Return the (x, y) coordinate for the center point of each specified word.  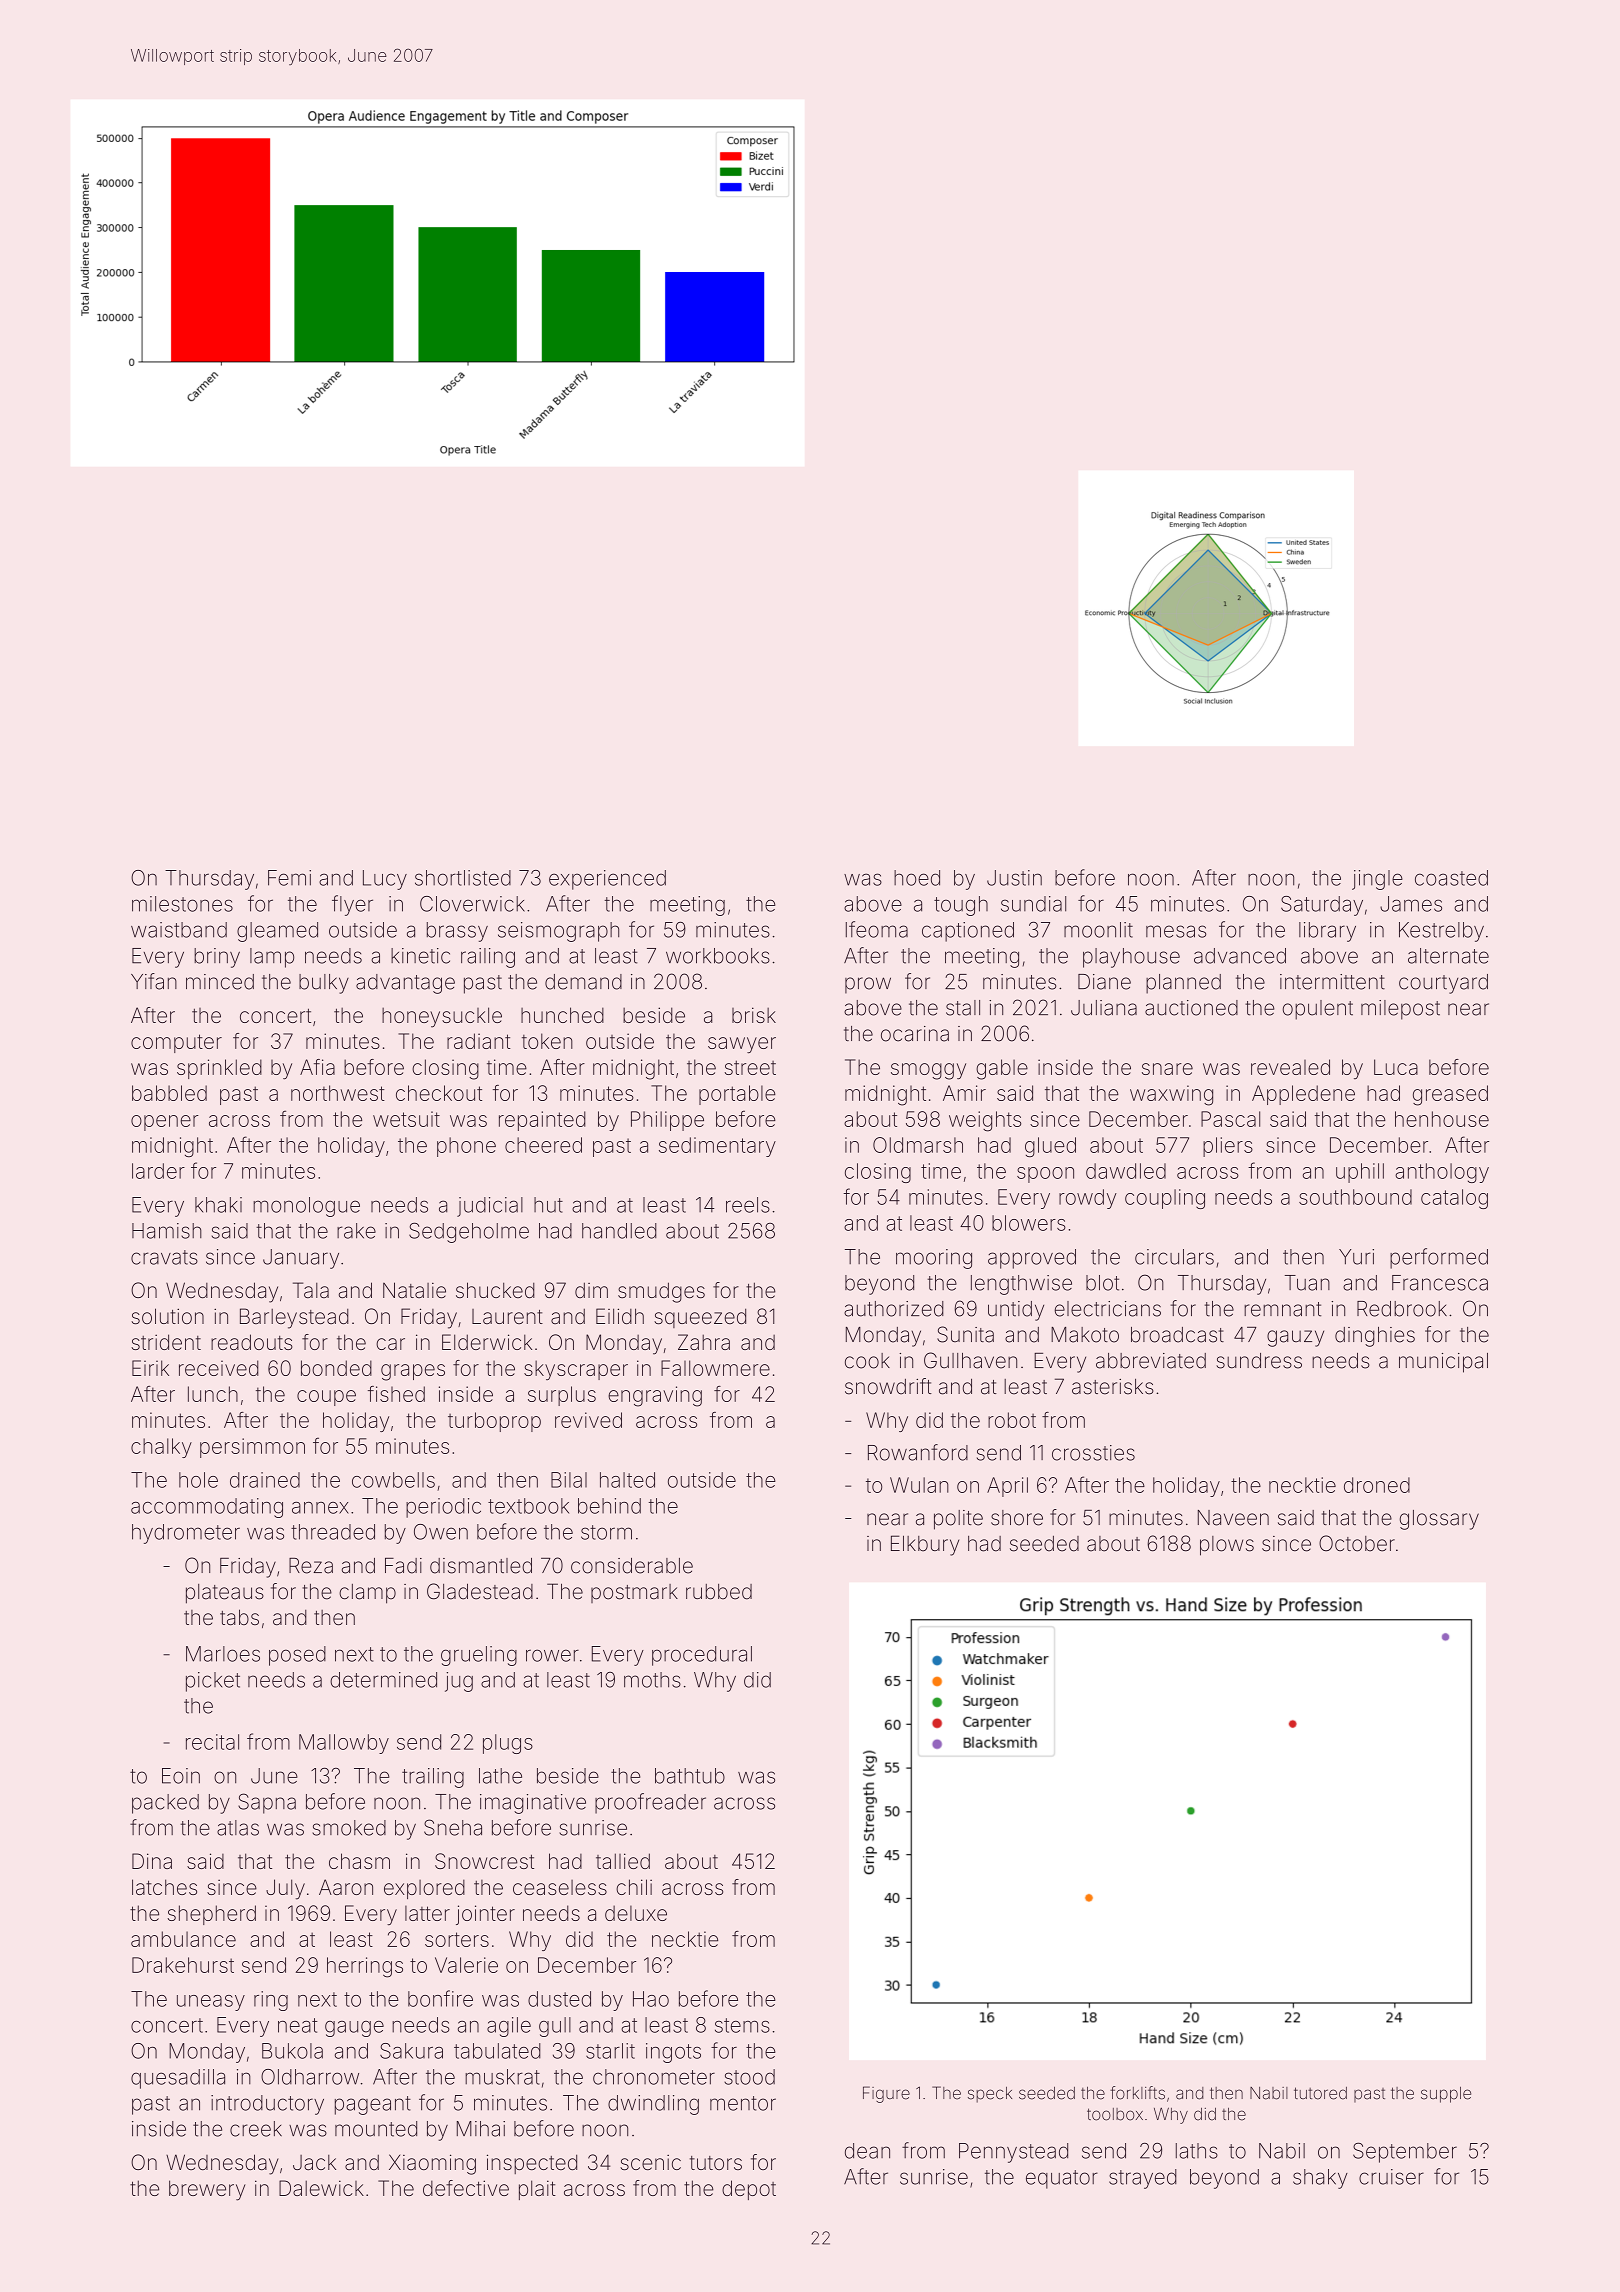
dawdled (1126, 1171)
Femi (289, 878)
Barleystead (294, 1318)
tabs (239, 1617)
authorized (894, 1309)
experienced (607, 880)
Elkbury (925, 1545)
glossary (1439, 1520)
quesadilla (178, 2079)
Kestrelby (1441, 932)
